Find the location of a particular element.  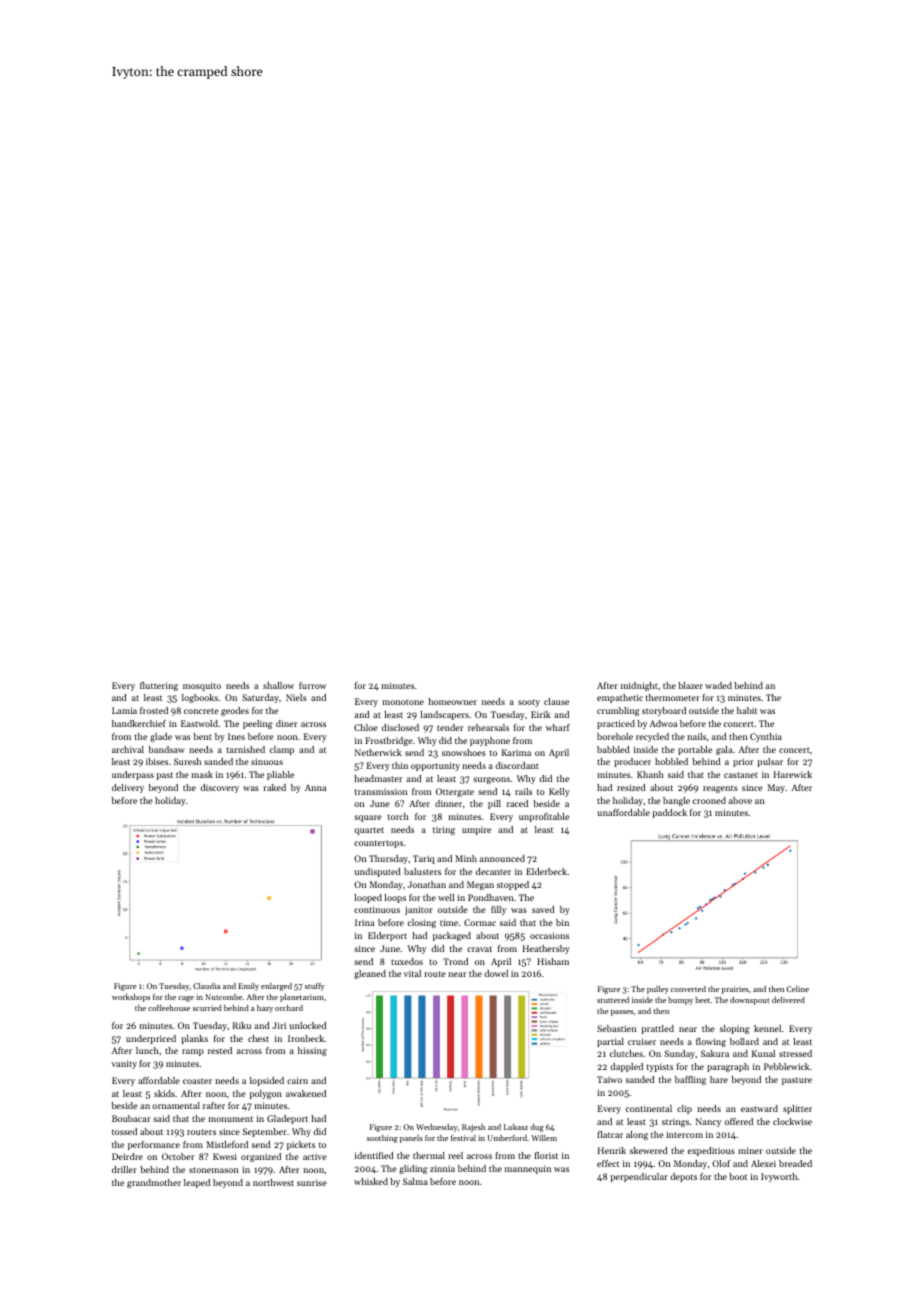

sinuous is located at coordinates (267, 761).
